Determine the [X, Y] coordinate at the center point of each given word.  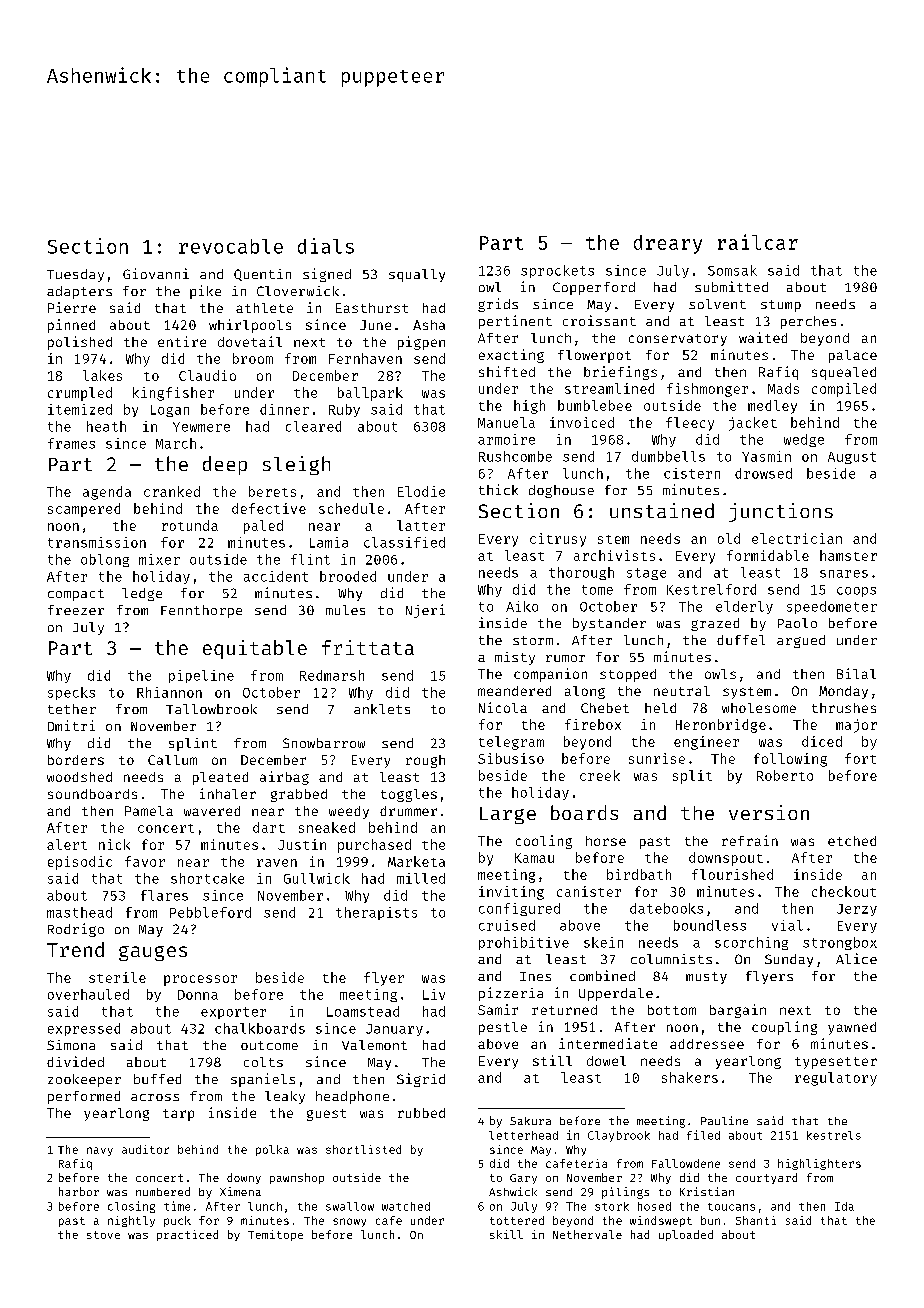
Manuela [506, 422]
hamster [848, 555]
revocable [231, 246]
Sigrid [421, 1080]
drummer [408, 811]
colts [263, 1062]
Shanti [756, 1220]
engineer [706, 743]
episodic [80, 863]
